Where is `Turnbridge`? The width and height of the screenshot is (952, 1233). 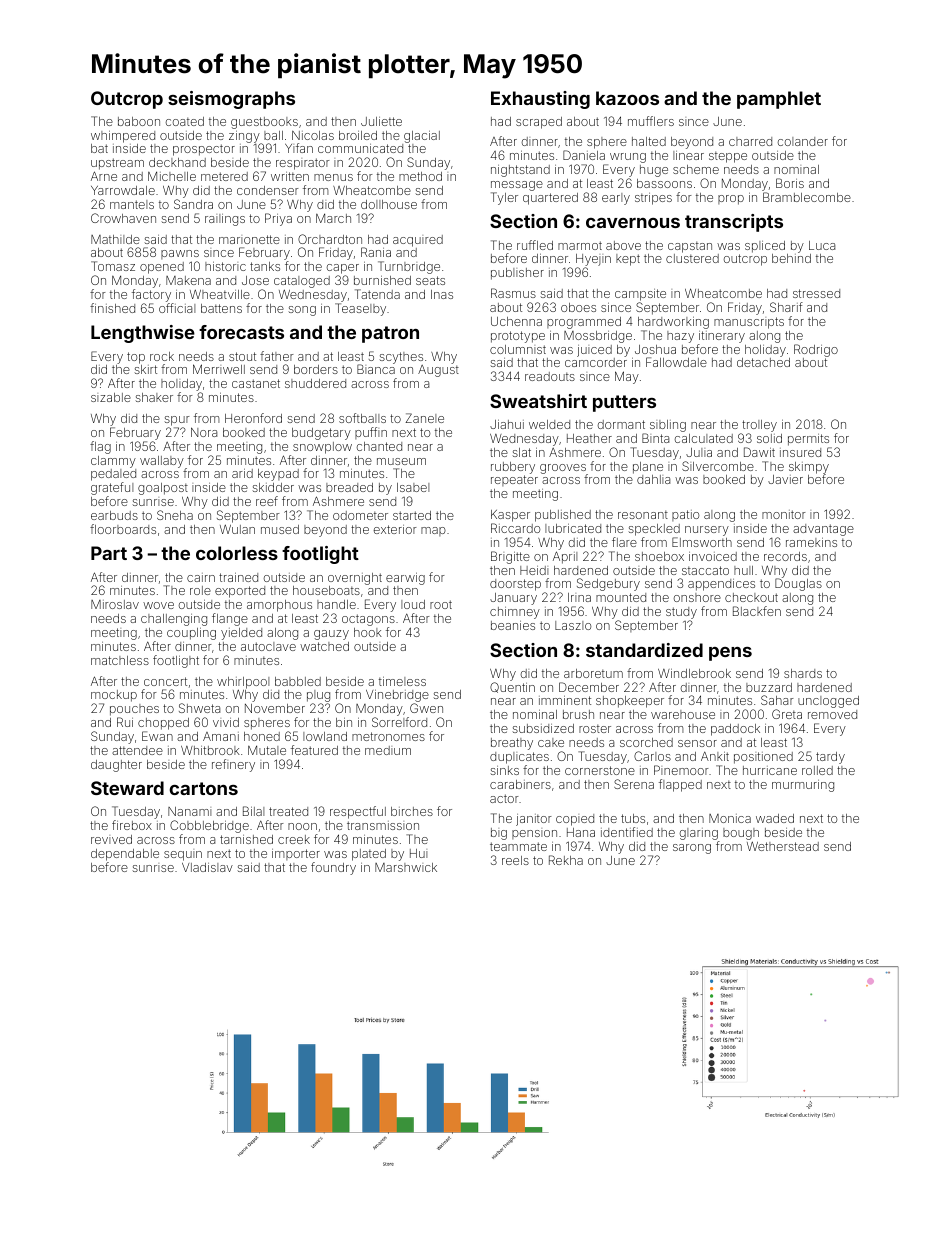 Turnbridge is located at coordinates (409, 267).
